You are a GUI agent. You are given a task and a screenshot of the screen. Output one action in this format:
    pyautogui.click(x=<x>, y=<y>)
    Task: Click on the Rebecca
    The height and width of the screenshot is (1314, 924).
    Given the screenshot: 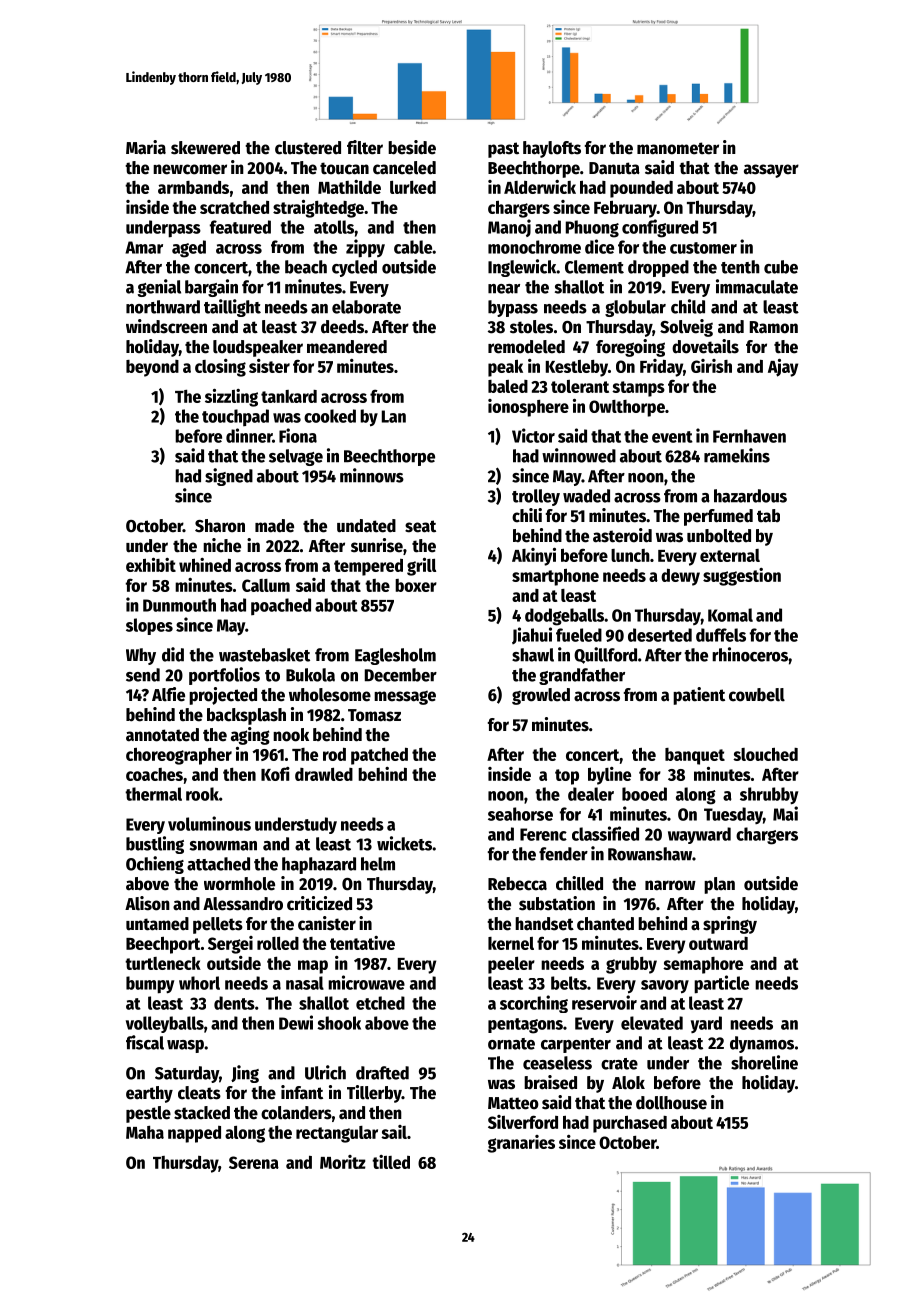 What is the action you would take?
    pyautogui.click(x=517, y=884)
